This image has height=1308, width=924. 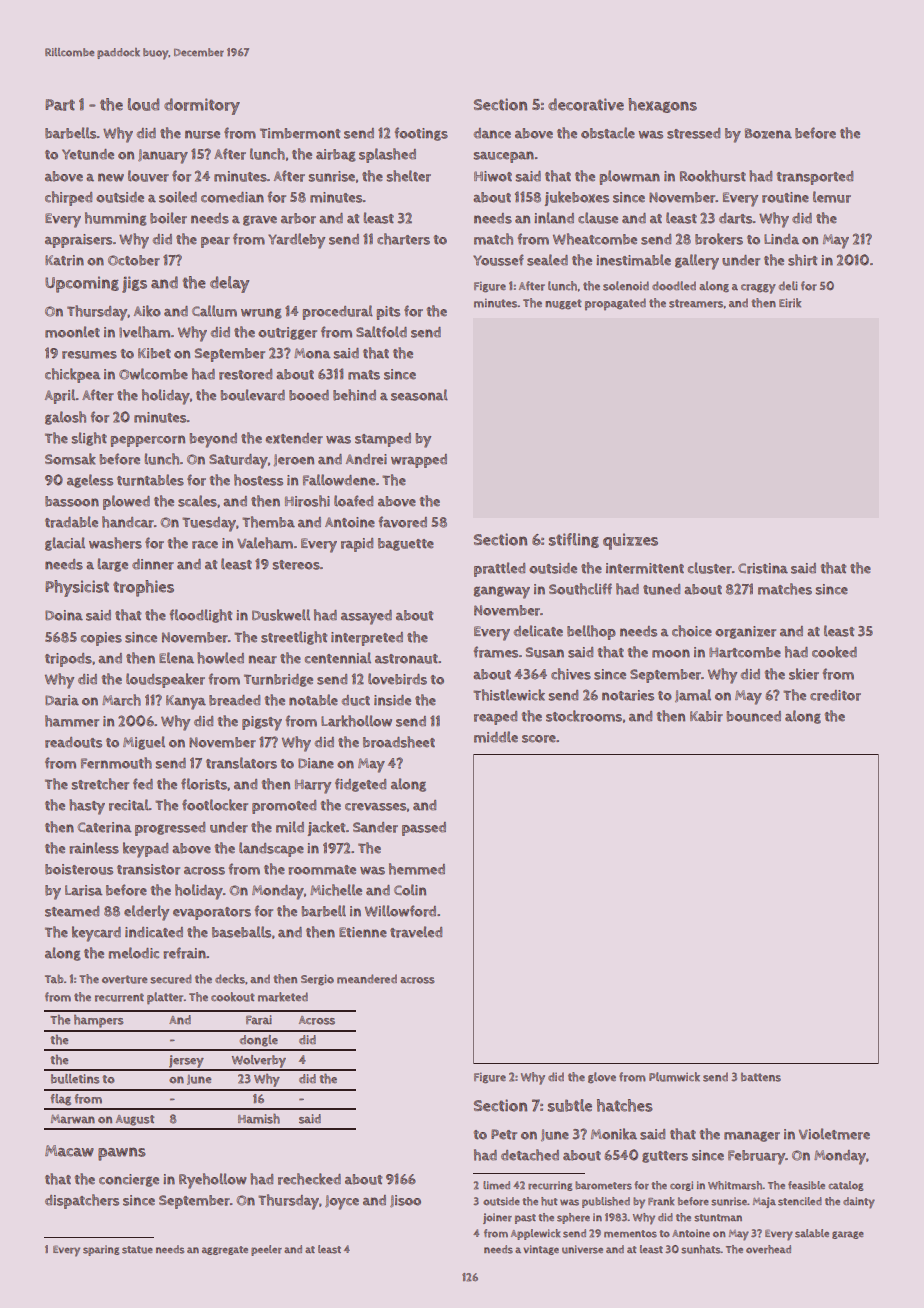 What do you see at coordinates (790, 303) in the image?
I see `Eirik` at bounding box center [790, 303].
